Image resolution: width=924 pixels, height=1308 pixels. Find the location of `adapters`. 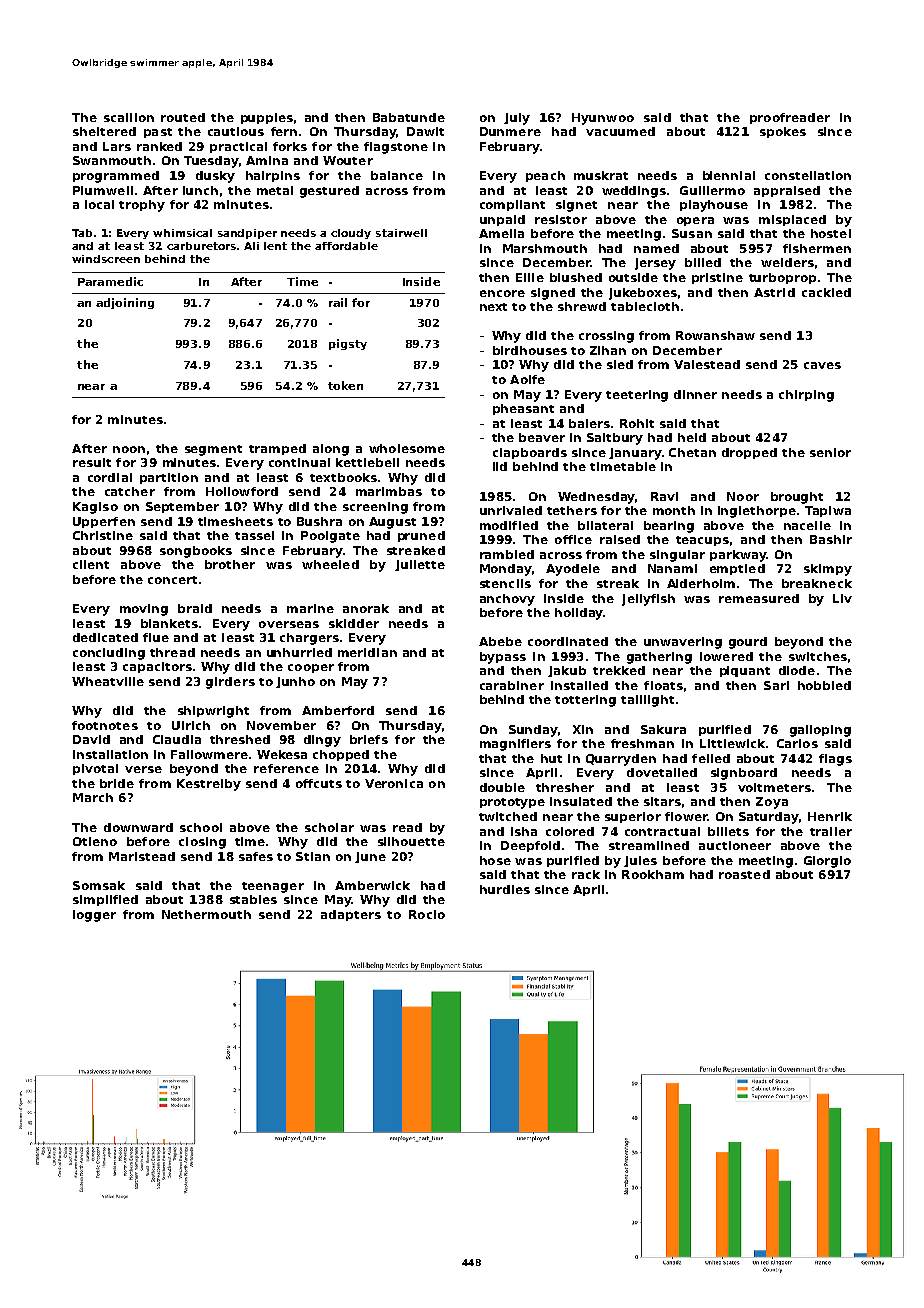

adapters is located at coordinates (351, 915).
